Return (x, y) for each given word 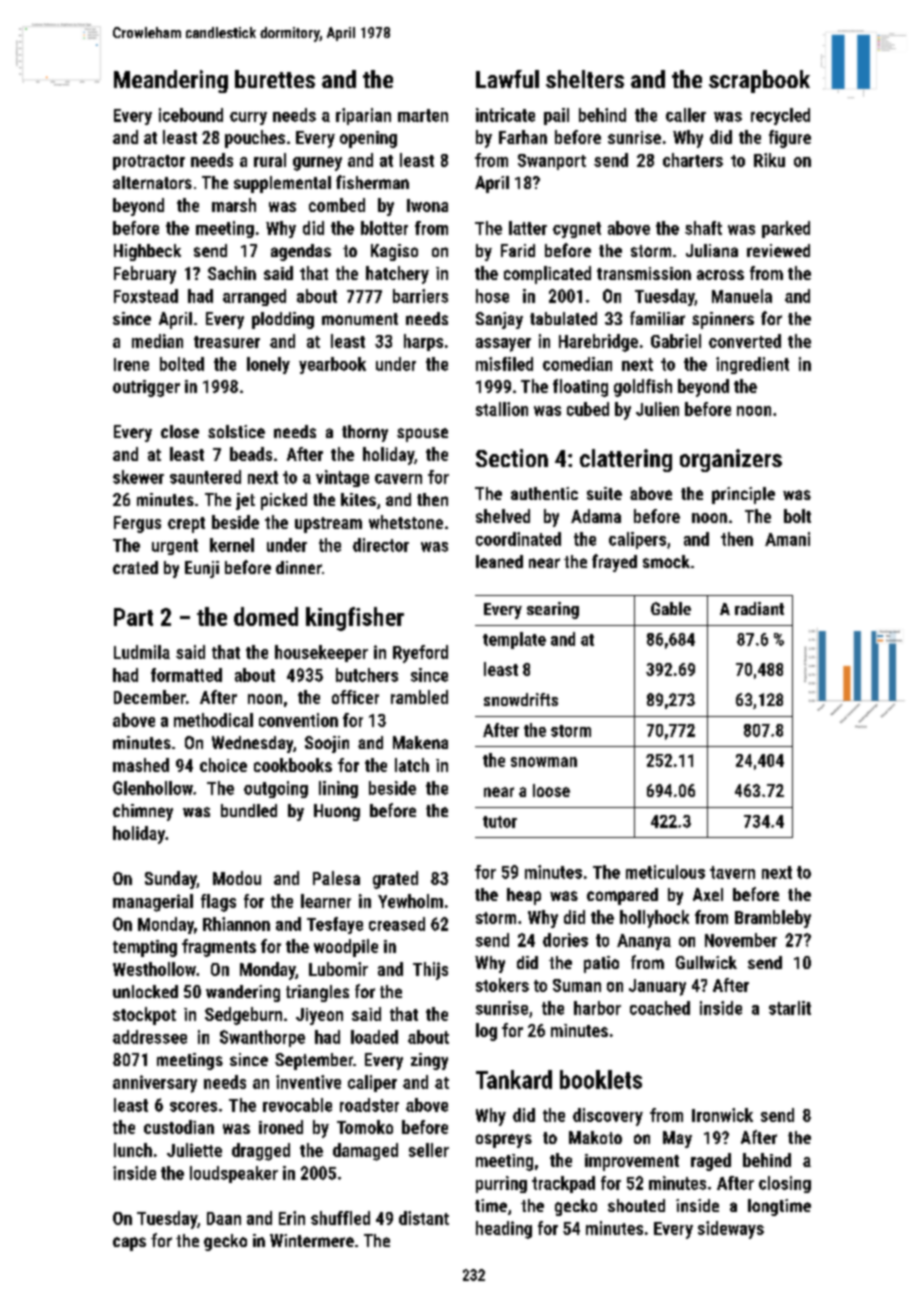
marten (423, 115)
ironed (281, 1127)
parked (786, 229)
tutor (500, 822)
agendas (301, 252)
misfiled (504, 364)
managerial (153, 903)
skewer (138, 477)
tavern (732, 872)
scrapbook (759, 81)
